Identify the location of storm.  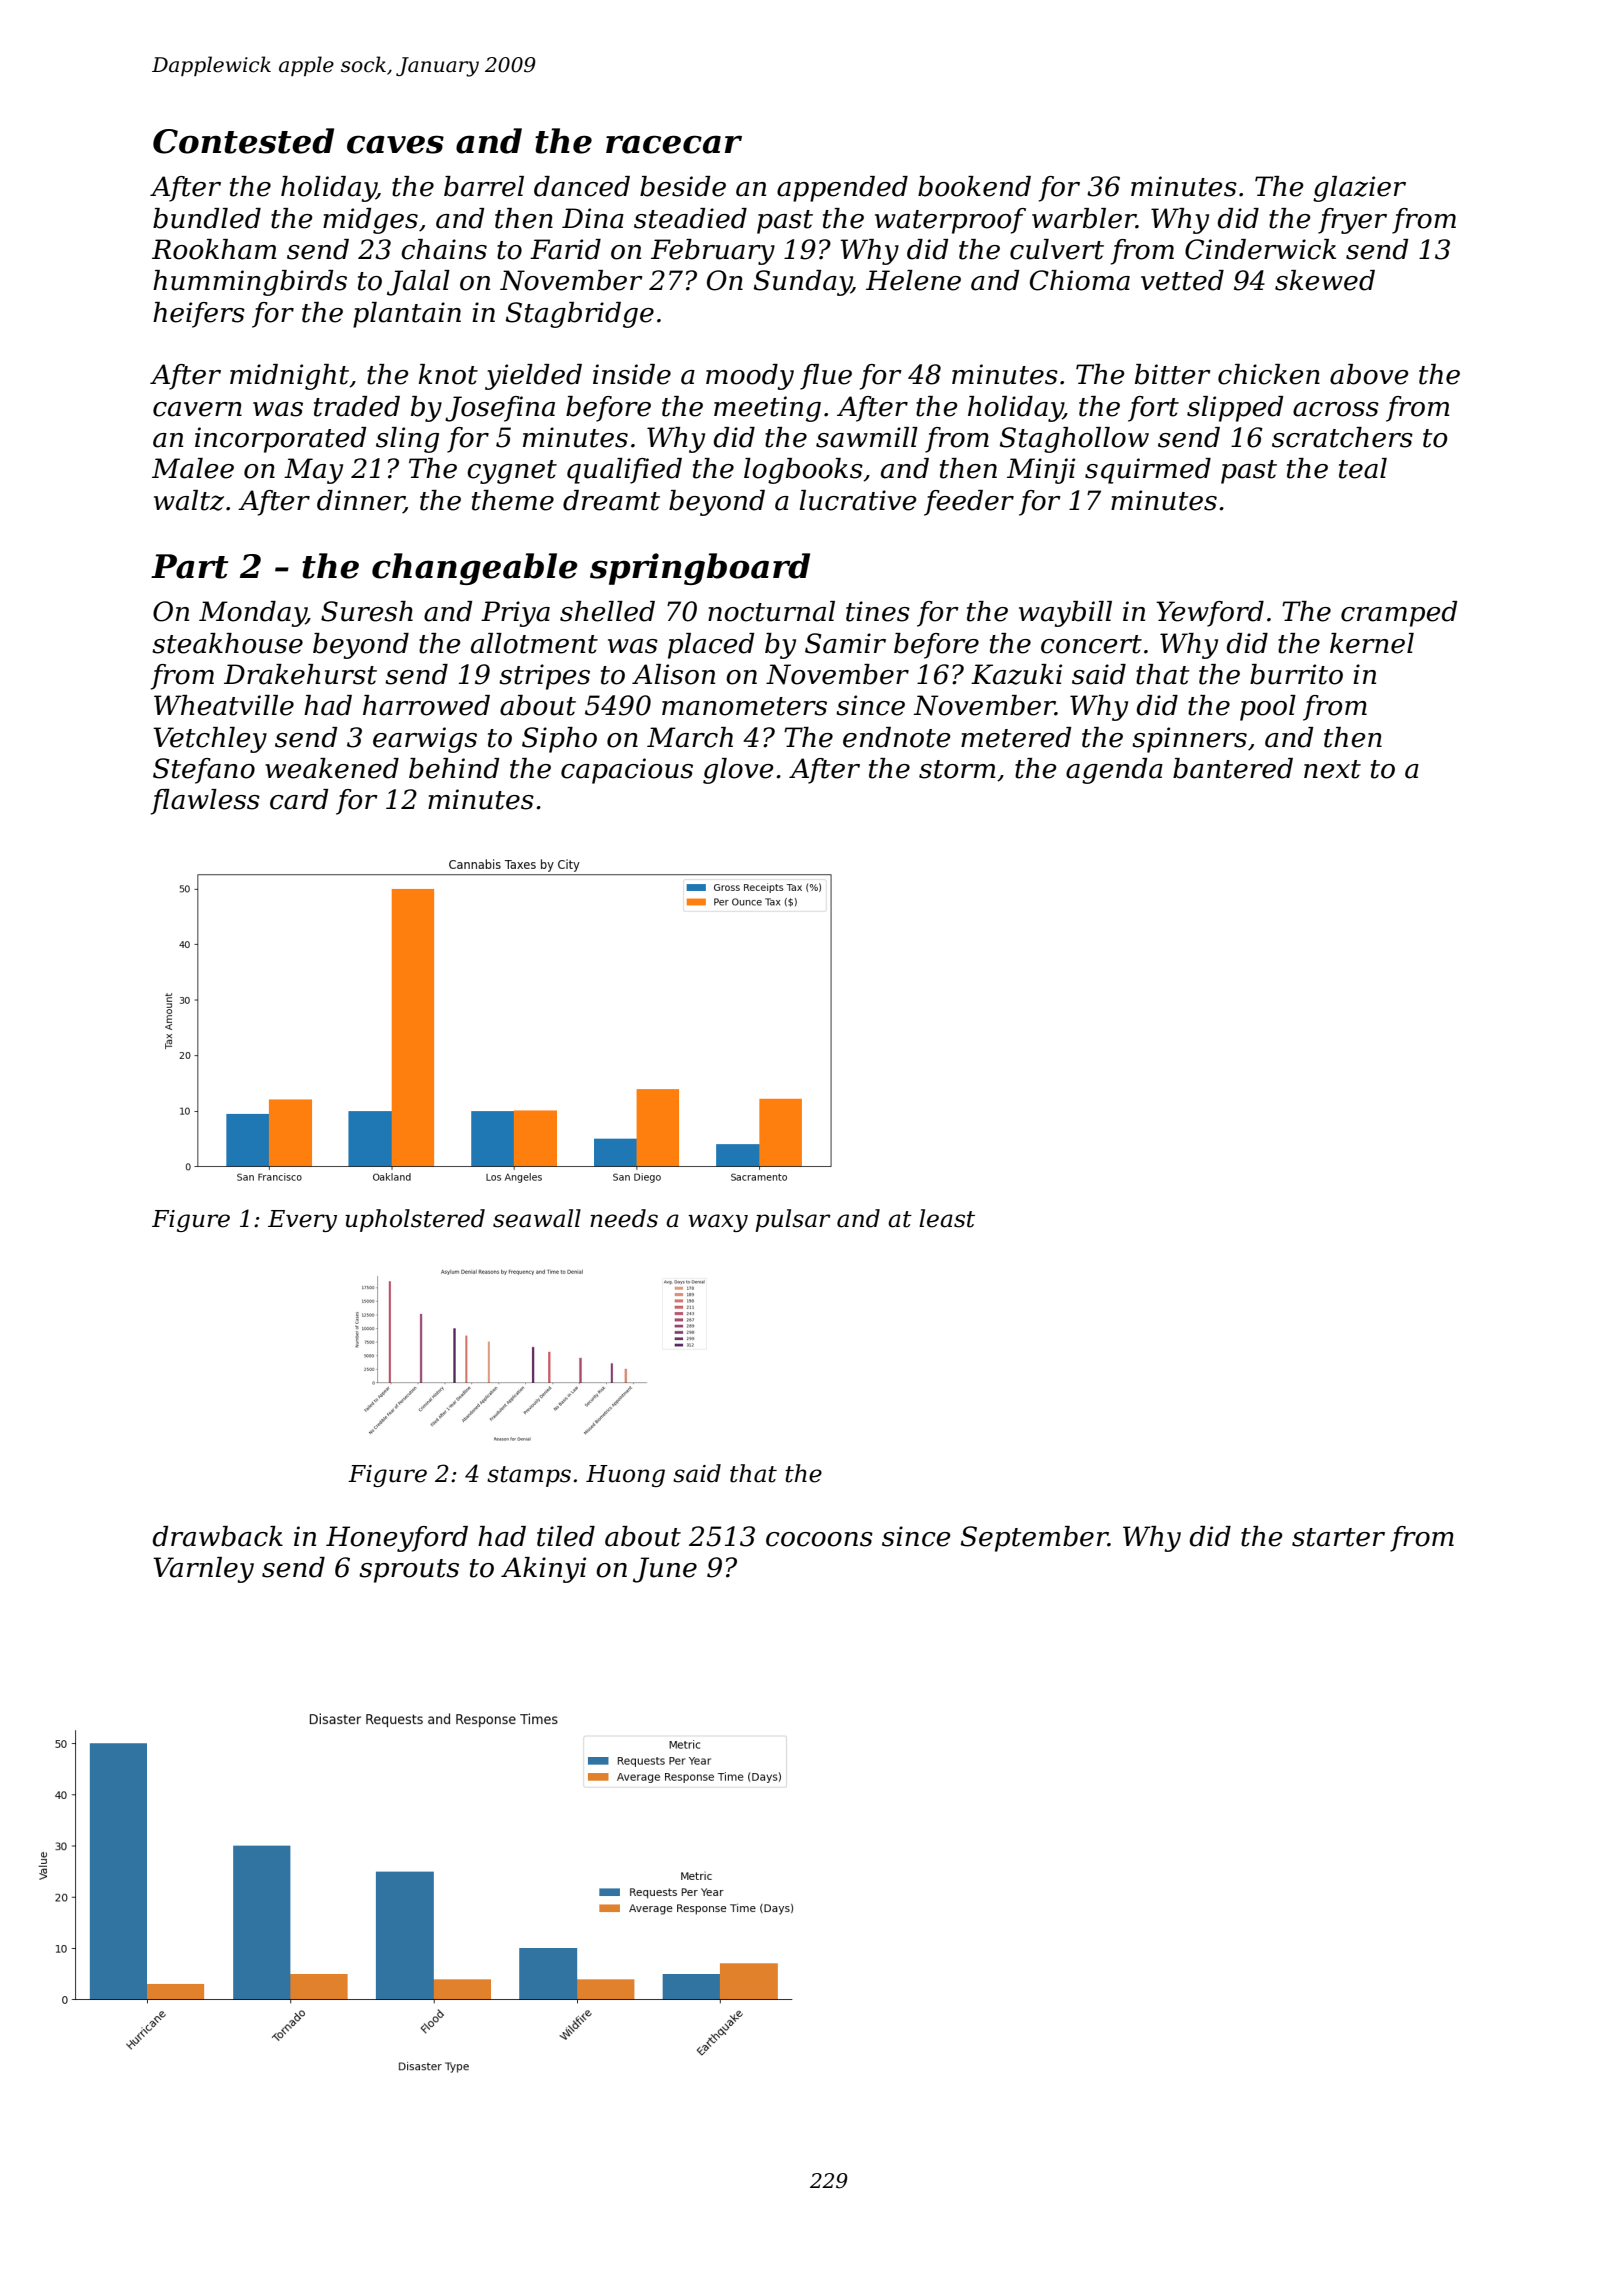
(957, 769).
